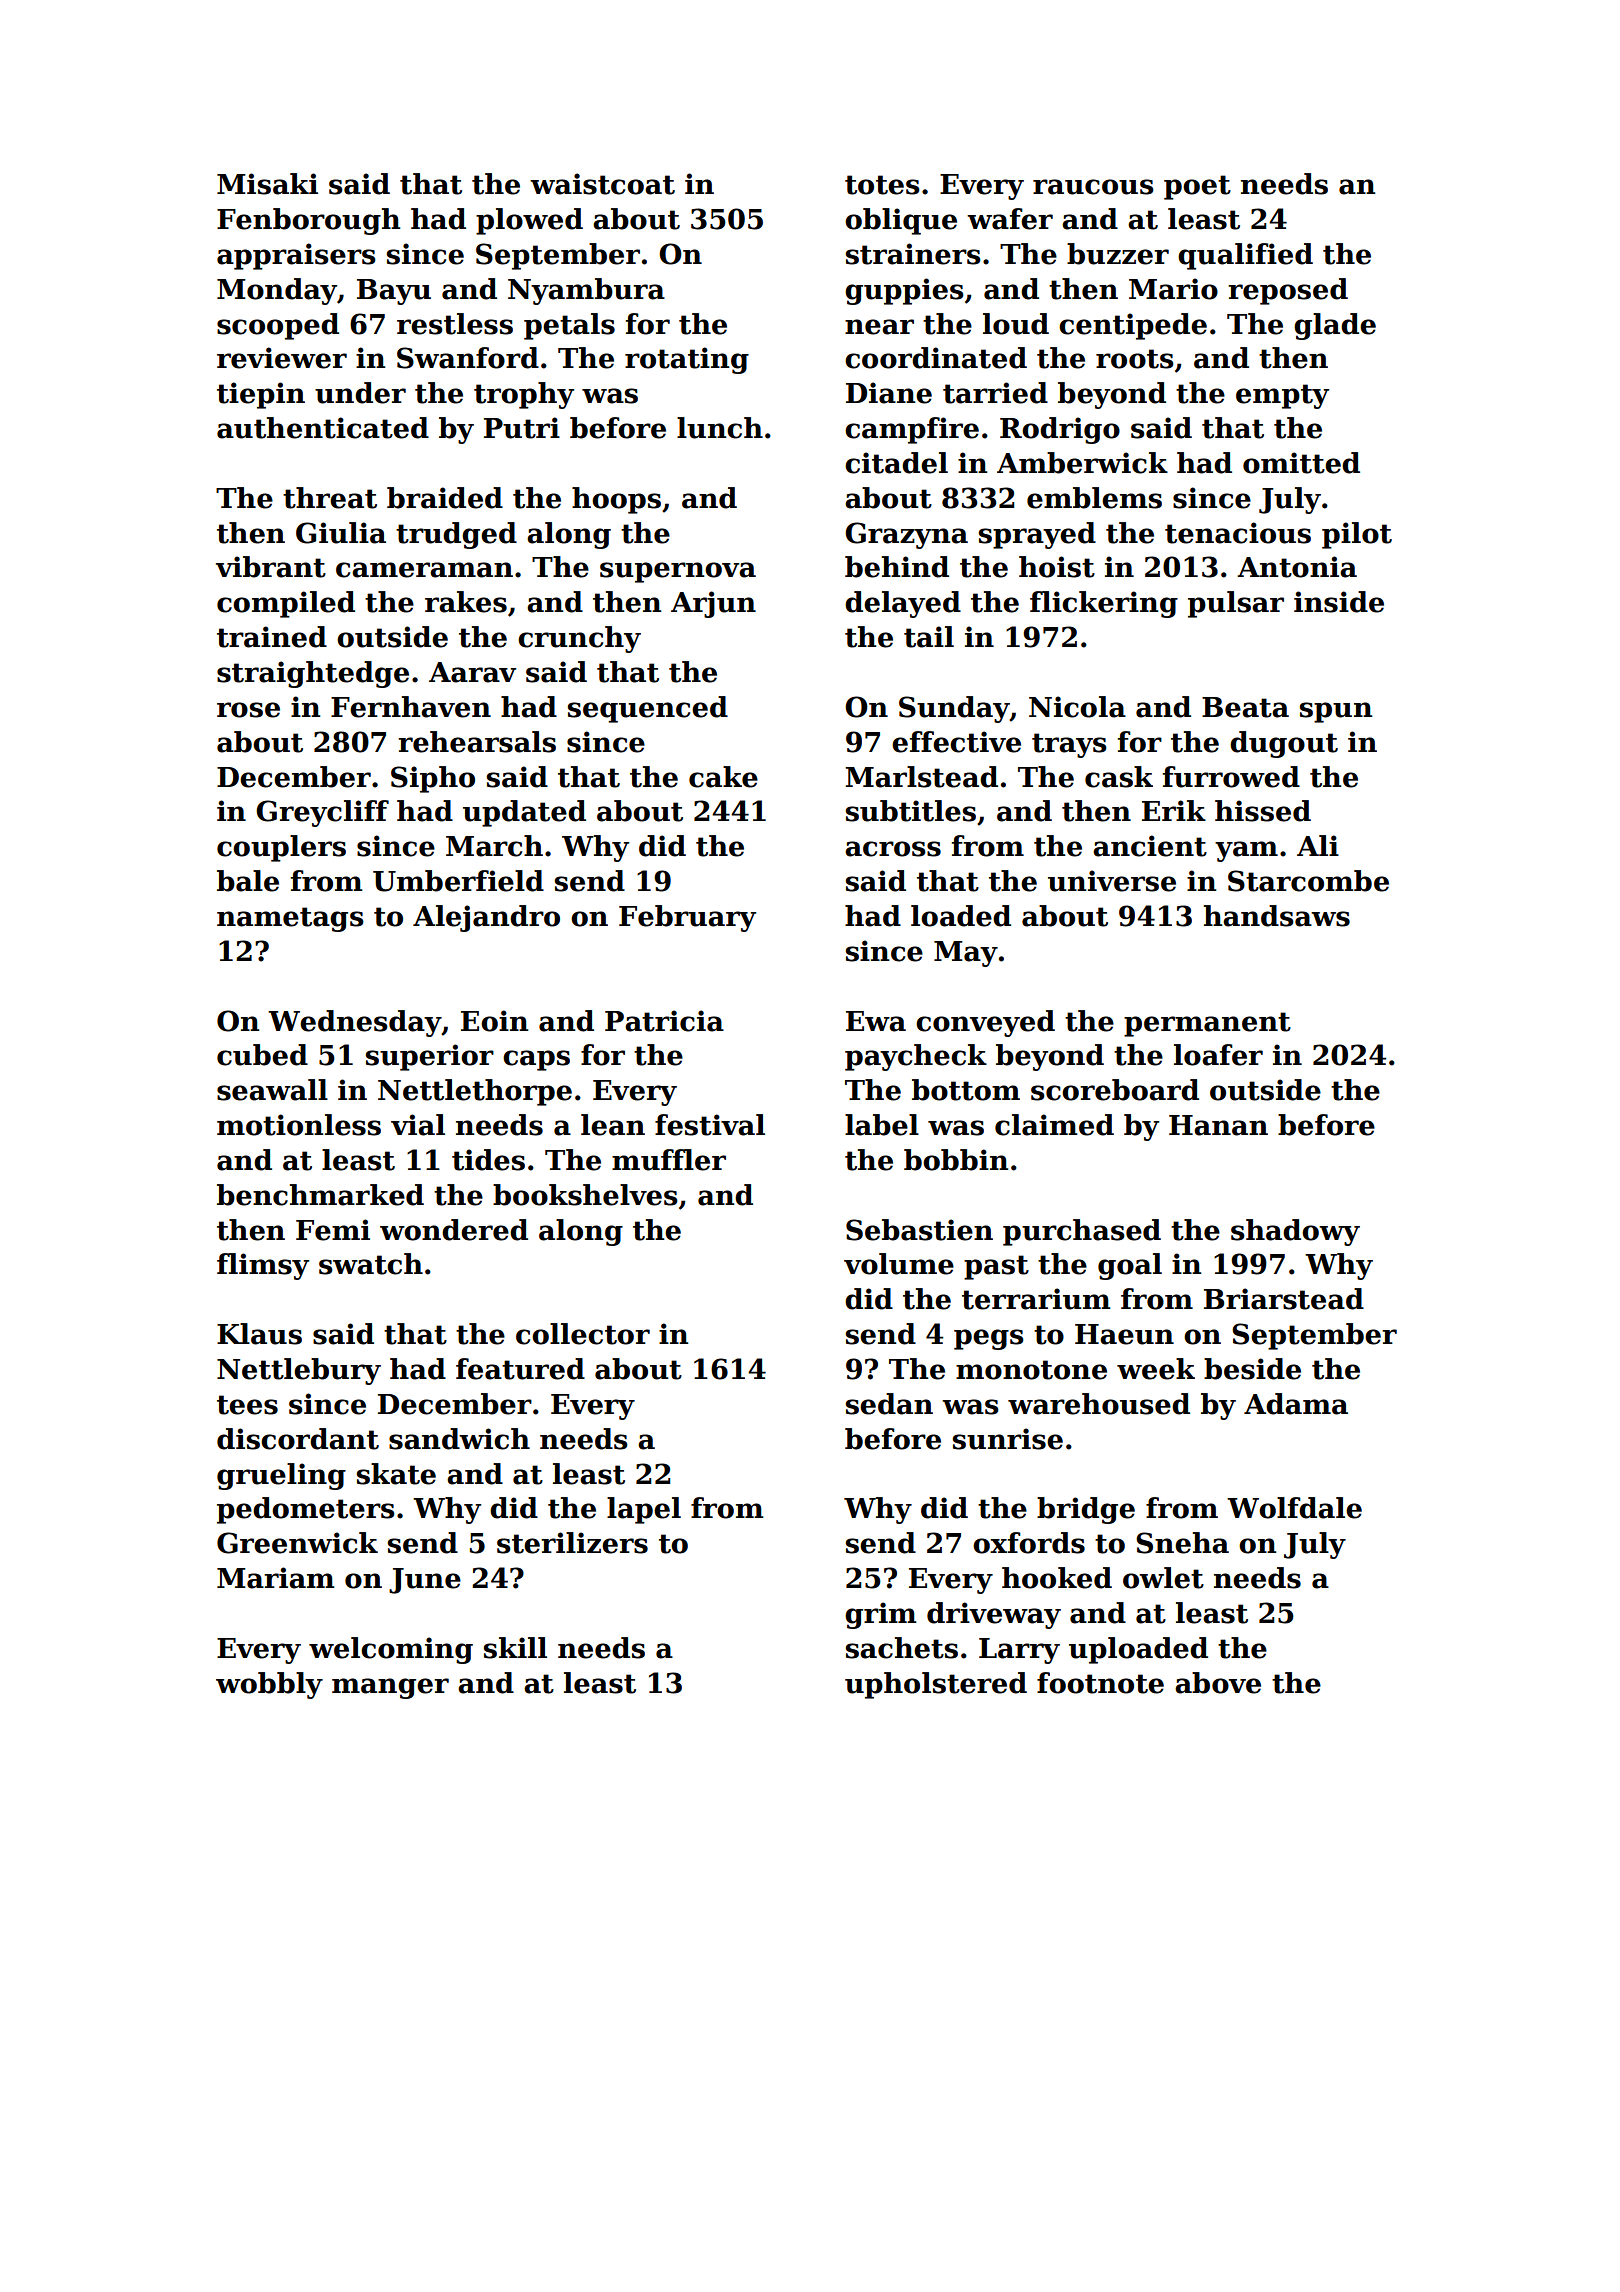 The width and height of the screenshot is (1620, 2292). Describe the element at coordinates (1093, 187) in the screenshot. I see `raucous` at that location.
